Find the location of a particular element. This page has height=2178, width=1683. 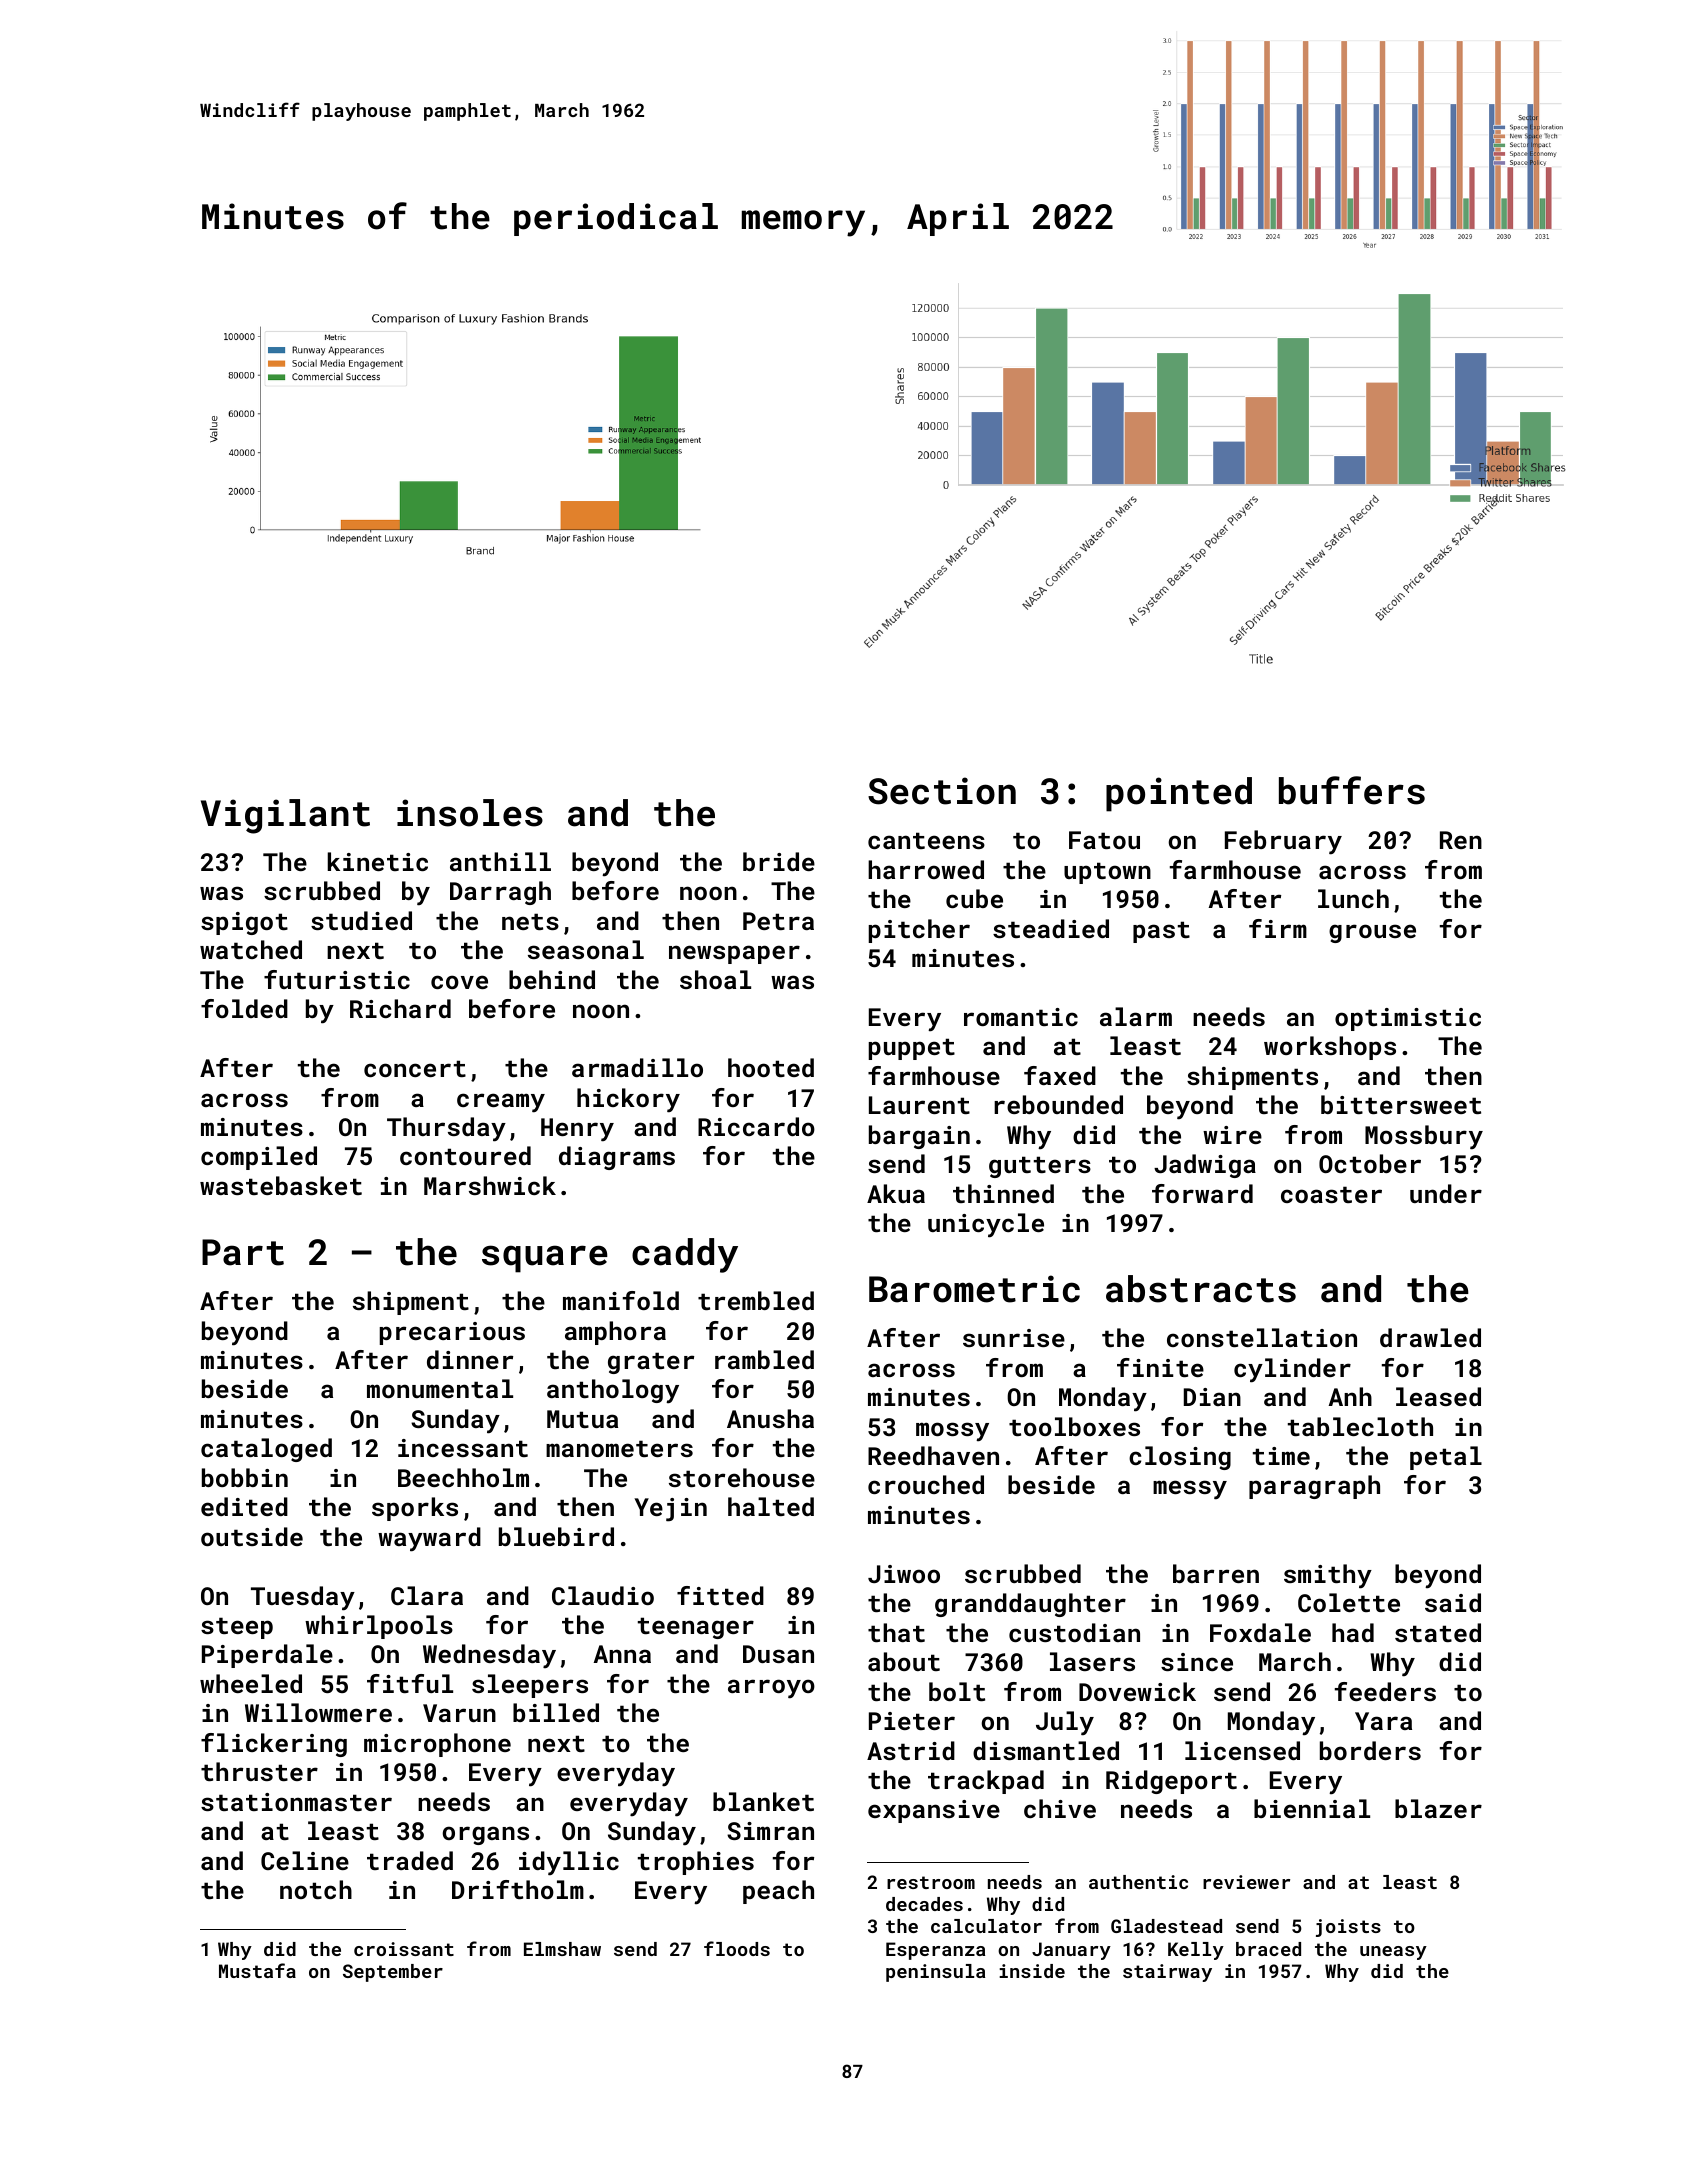

Section is located at coordinates (942, 791).
